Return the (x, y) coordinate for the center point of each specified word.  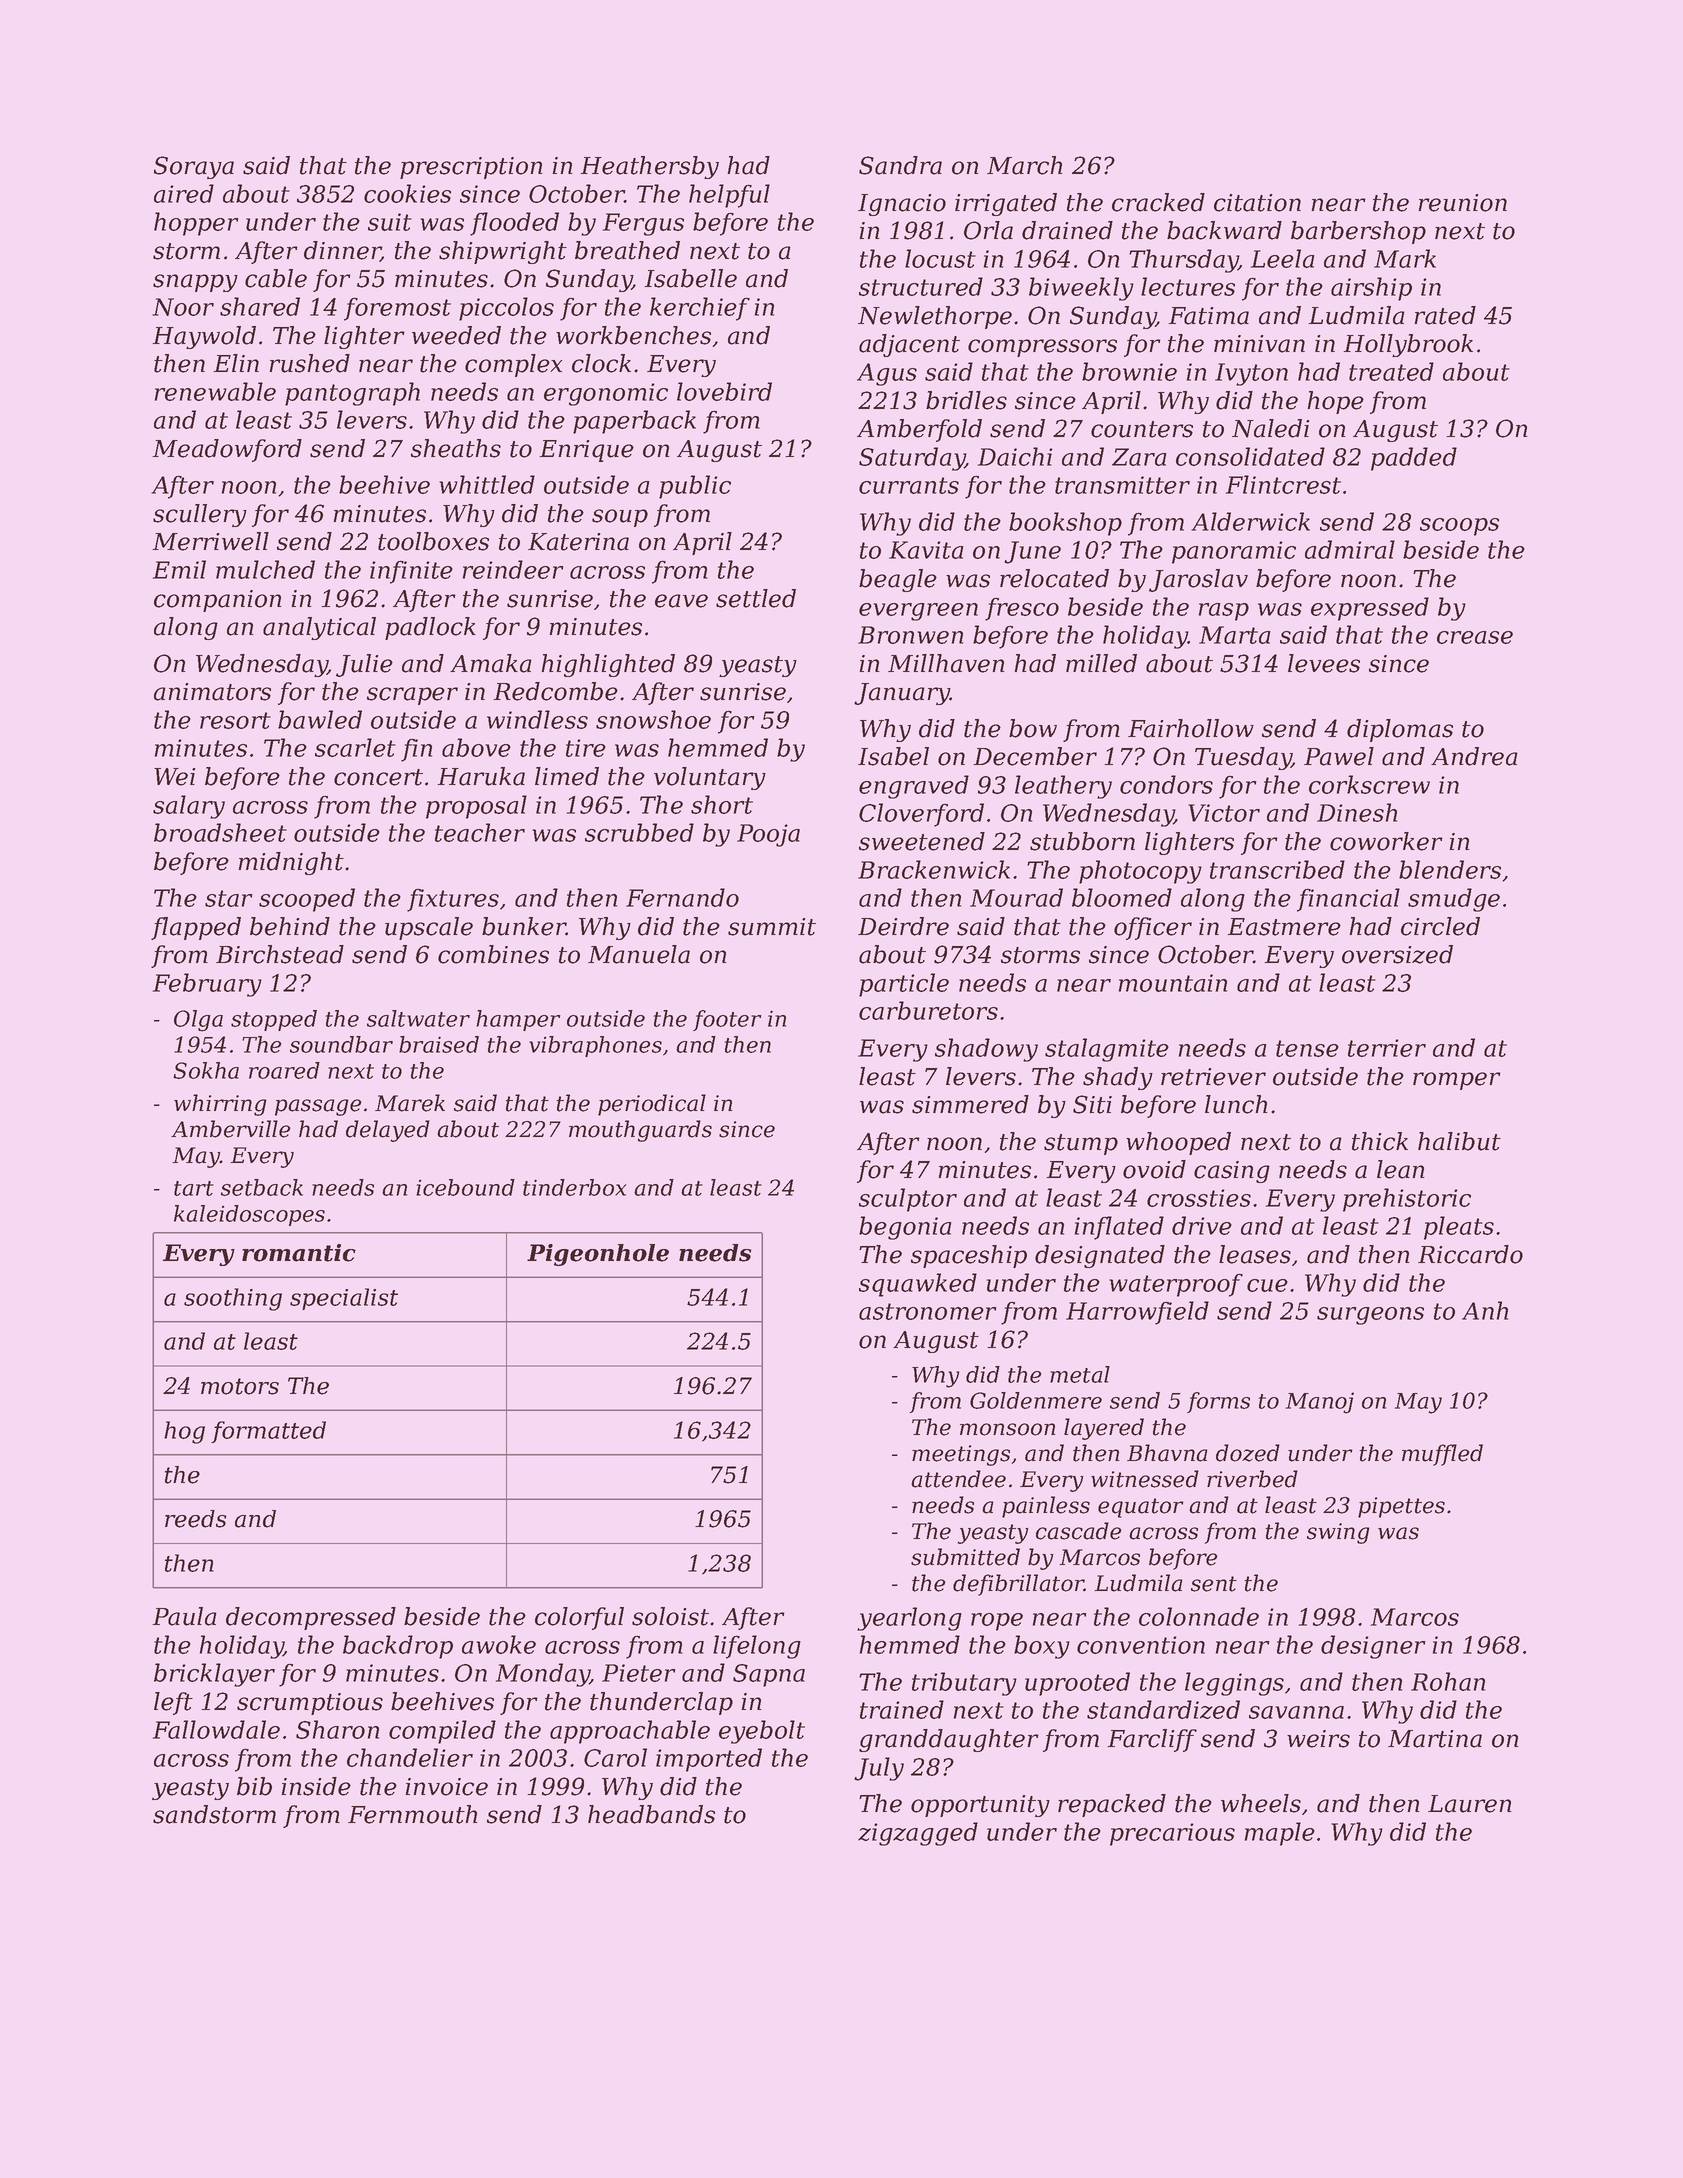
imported (709, 1760)
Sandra (900, 165)
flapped (196, 928)
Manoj (1320, 1403)
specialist (344, 1299)
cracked (1158, 202)
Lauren (1470, 1804)
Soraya (194, 167)
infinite (411, 572)
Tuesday (1243, 758)
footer (727, 1020)
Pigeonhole (598, 1255)
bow (1033, 728)
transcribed (1277, 869)
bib (254, 1786)
